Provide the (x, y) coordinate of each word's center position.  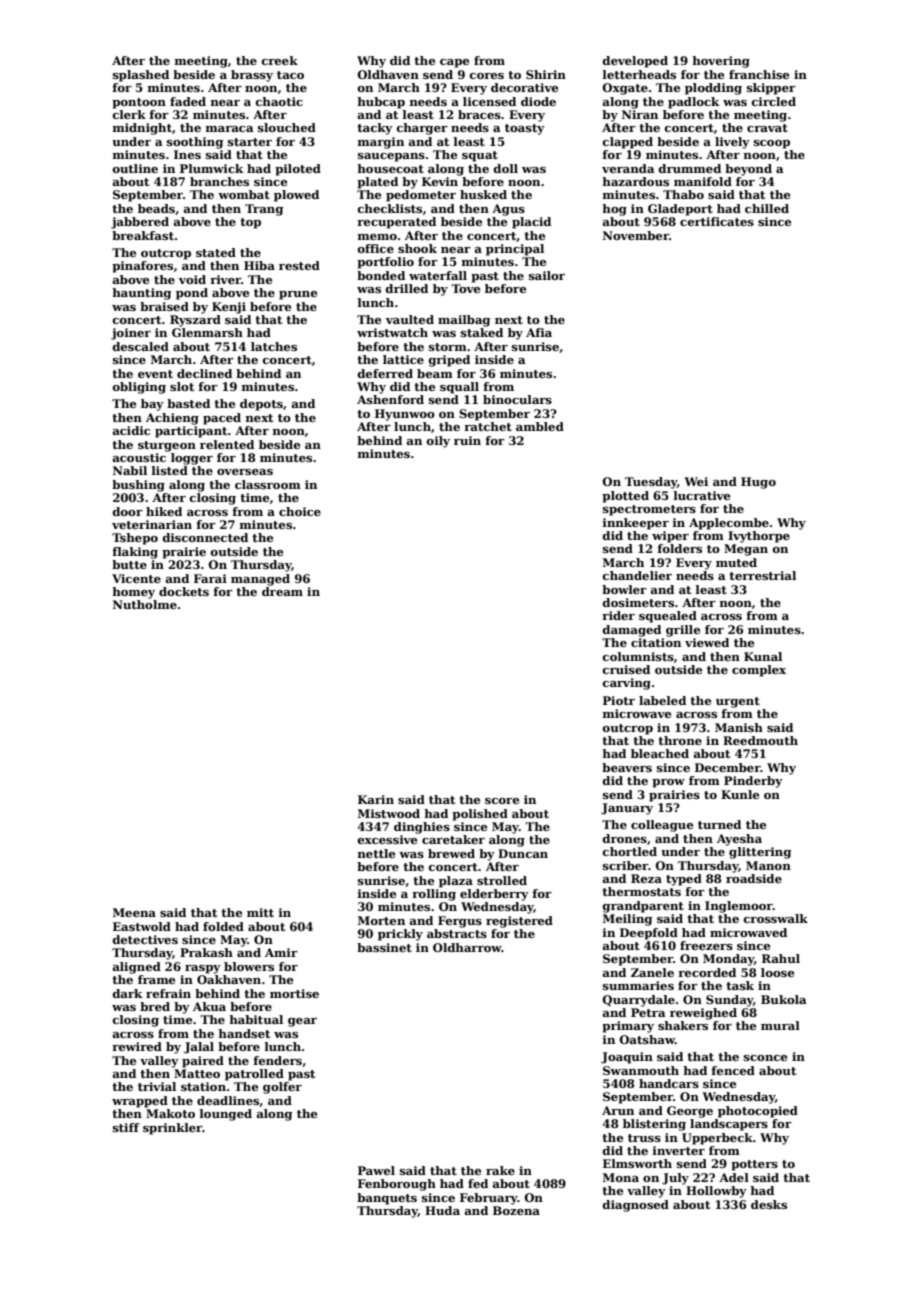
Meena (134, 912)
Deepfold (649, 934)
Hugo (758, 483)
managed (260, 580)
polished (480, 815)
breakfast (143, 235)
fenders (277, 1060)
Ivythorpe (759, 537)
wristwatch (392, 332)
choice (300, 511)
